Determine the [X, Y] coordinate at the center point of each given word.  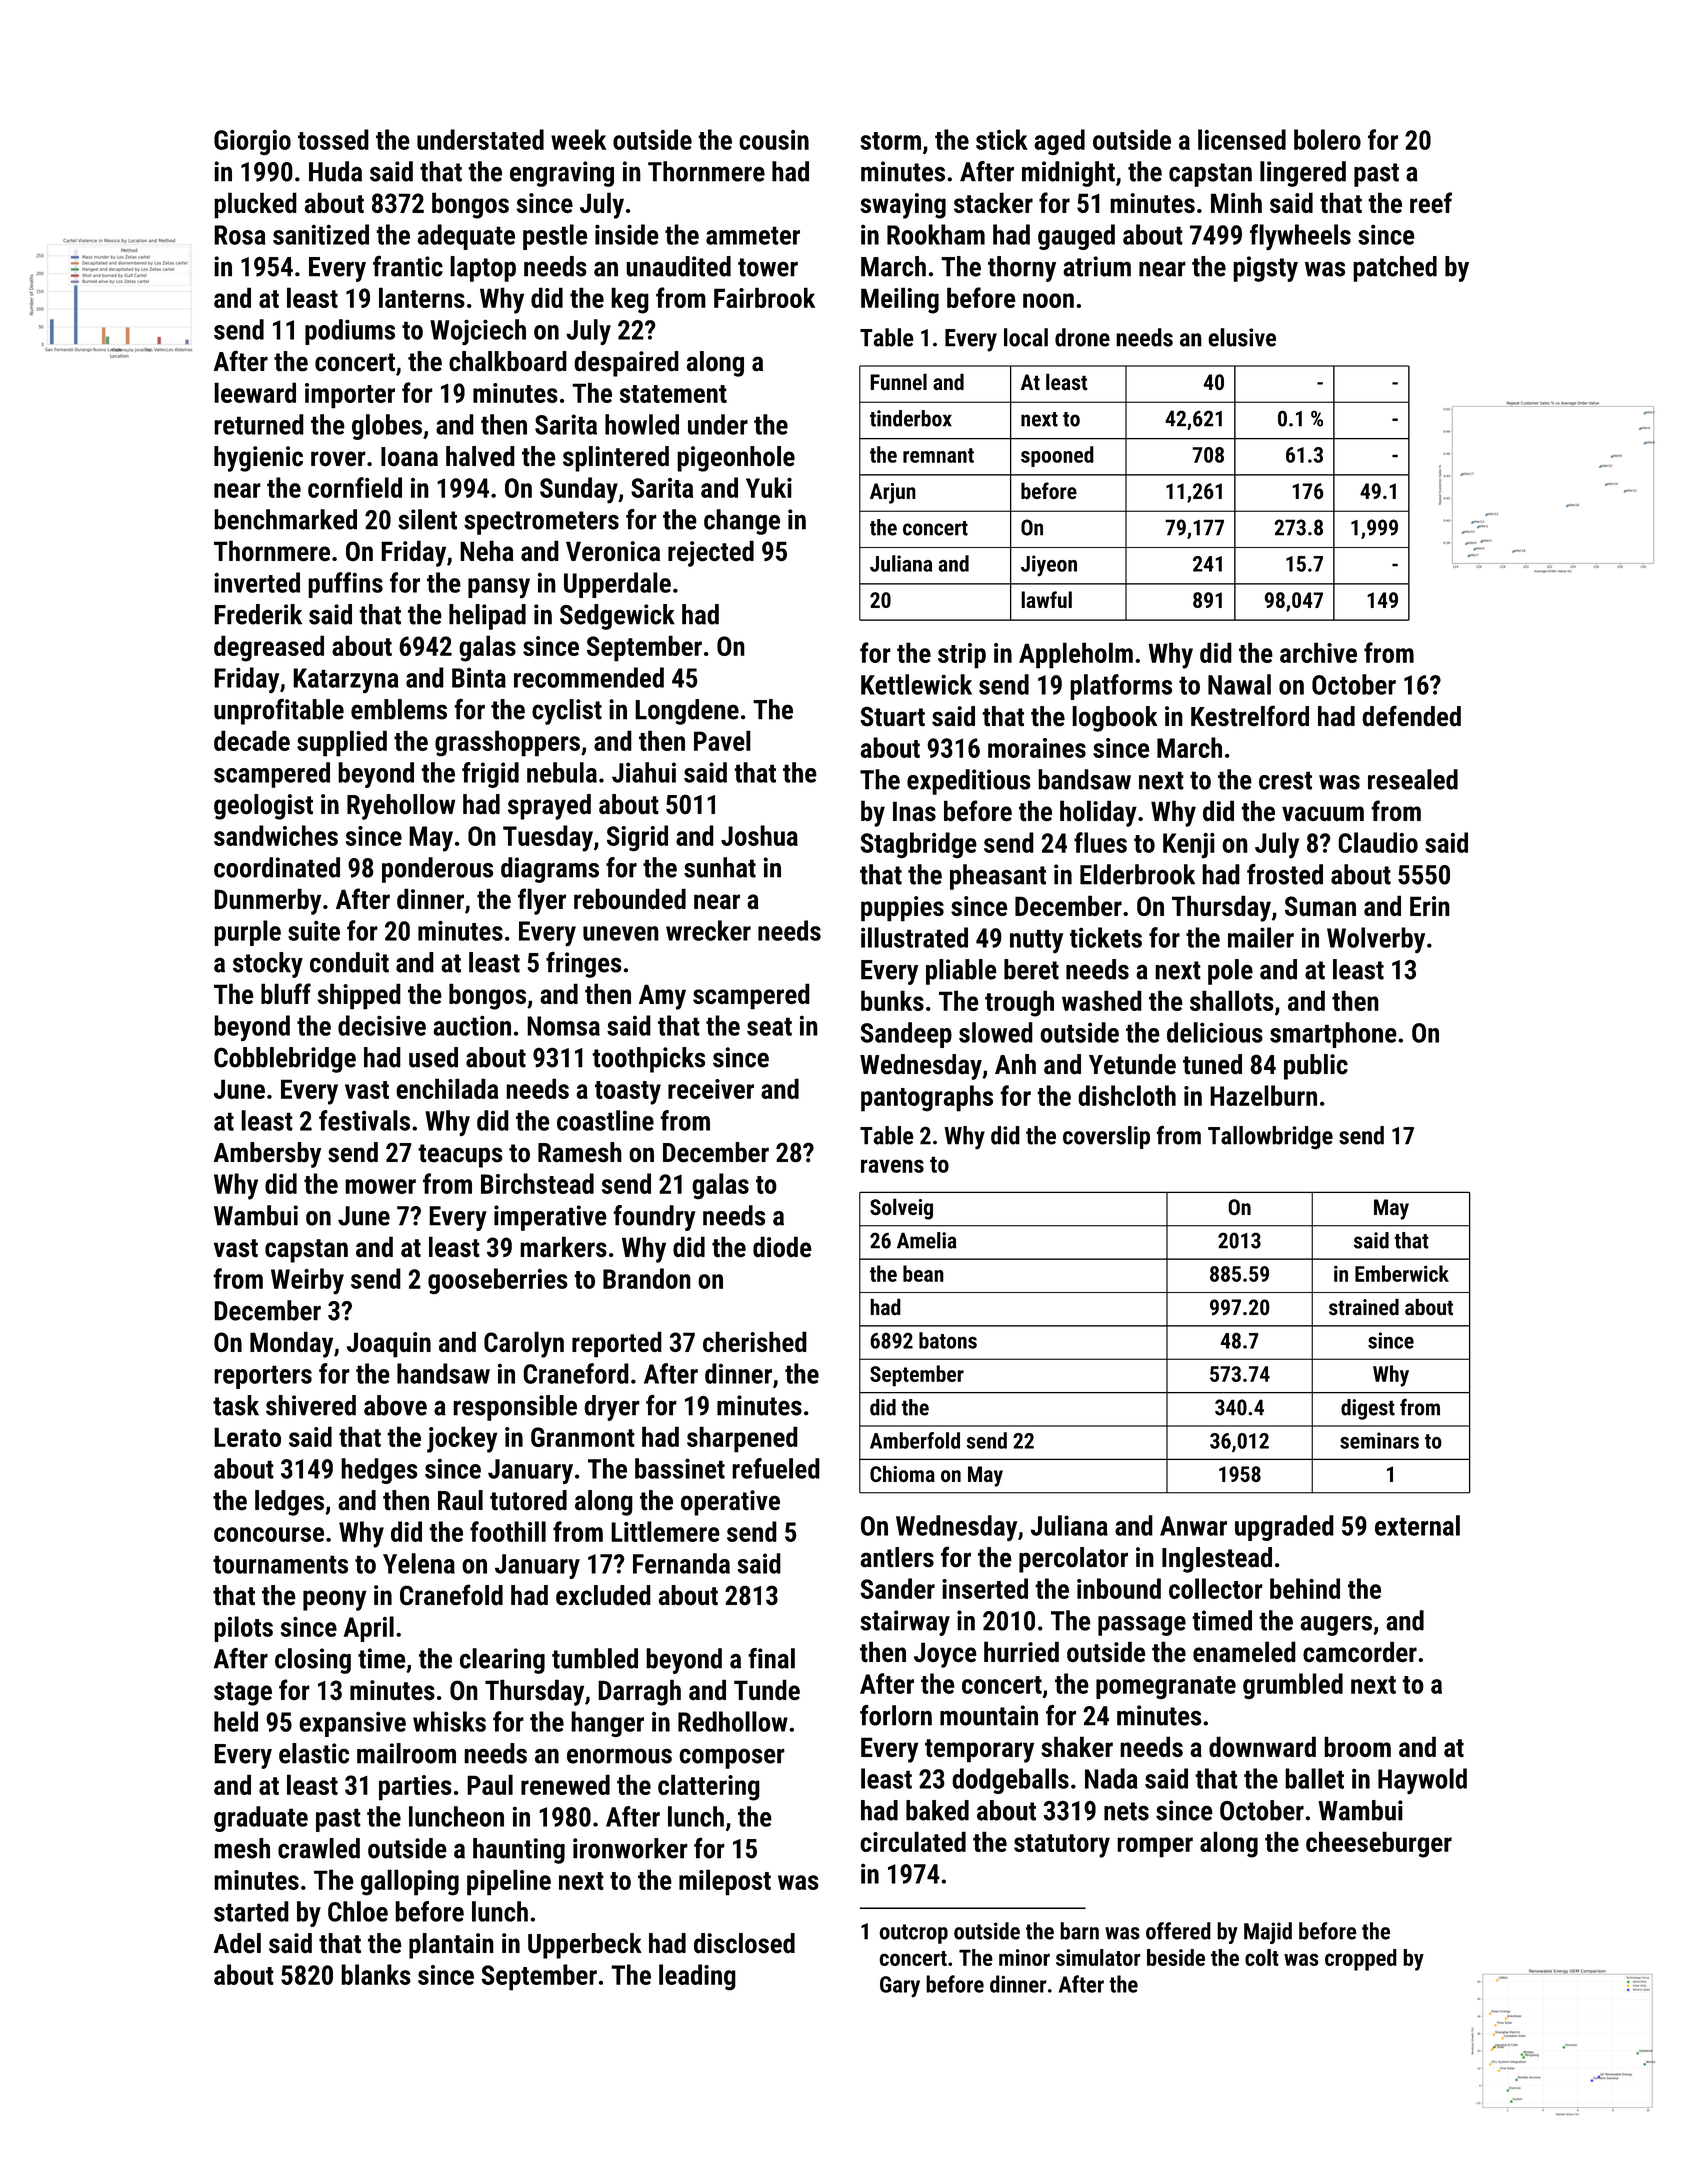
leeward [255, 392]
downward [1262, 1746]
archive [1318, 652]
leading [697, 1977]
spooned [1057, 456]
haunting [519, 1851]
